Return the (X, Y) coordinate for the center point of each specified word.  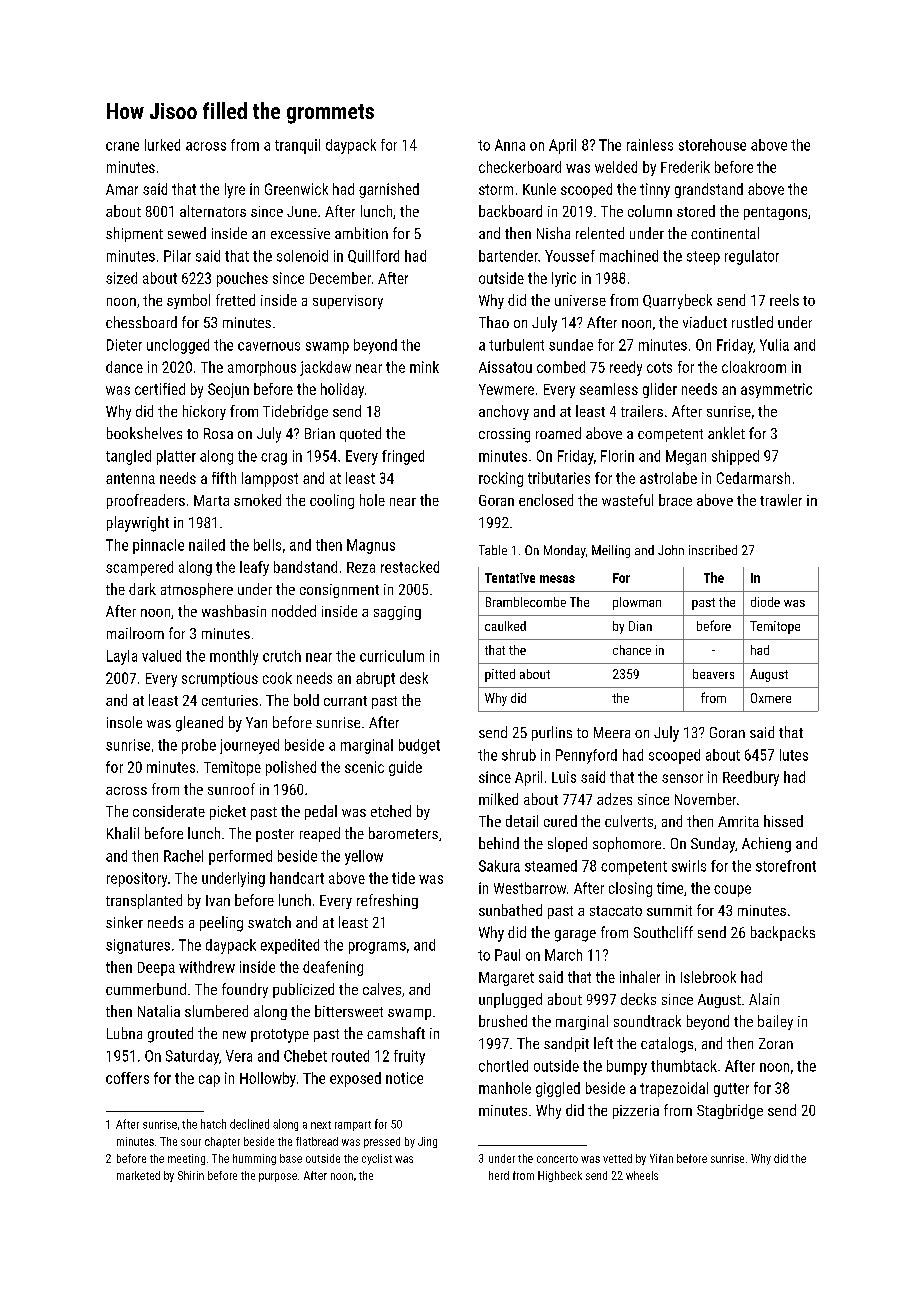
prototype (280, 1036)
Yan (256, 722)
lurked (162, 145)
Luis (564, 777)
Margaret (506, 979)
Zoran (776, 1043)
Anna (510, 145)
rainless (650, 145)
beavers (713, 674)
